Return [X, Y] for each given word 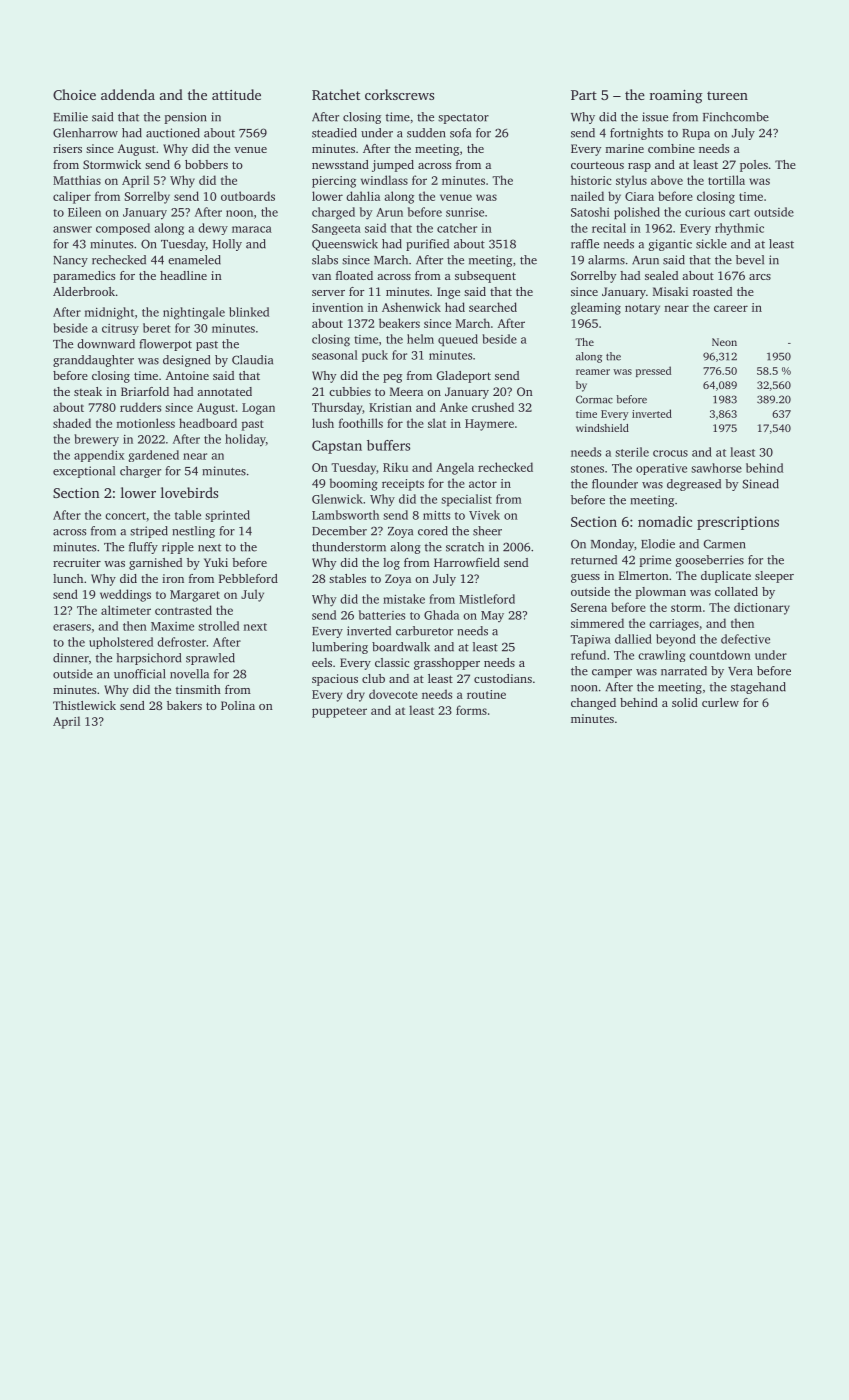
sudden [426, 133]
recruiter [77, 562]
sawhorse [716, 468]
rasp [639, 167]
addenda [128, 94]
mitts [436, 515]
